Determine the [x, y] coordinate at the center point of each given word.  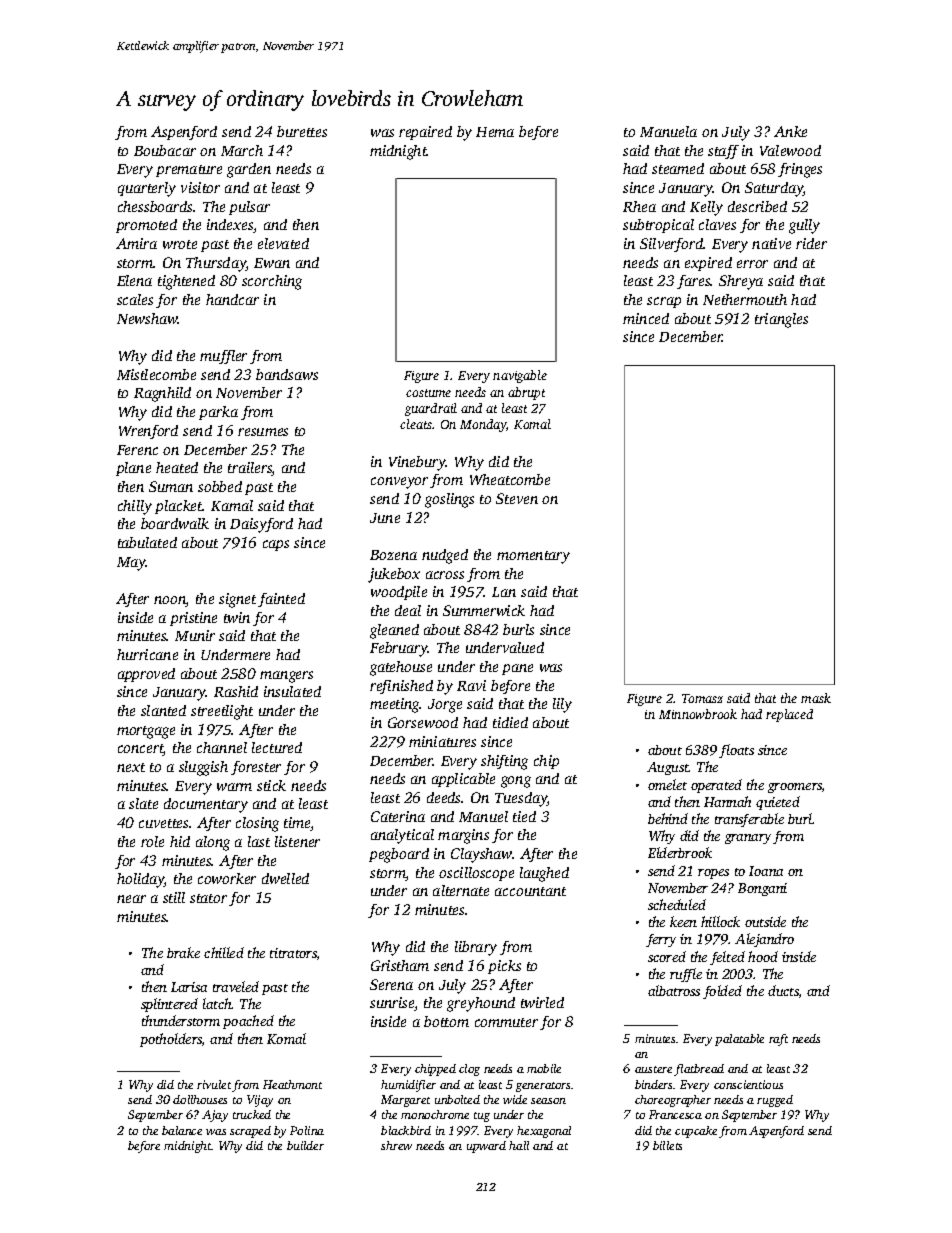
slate [143, 803]
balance [182, 1130]
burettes [302, 131]
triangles [781, 320]
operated [716, 786]
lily [562, 705]
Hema [495, 132]
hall [519, 1145]
